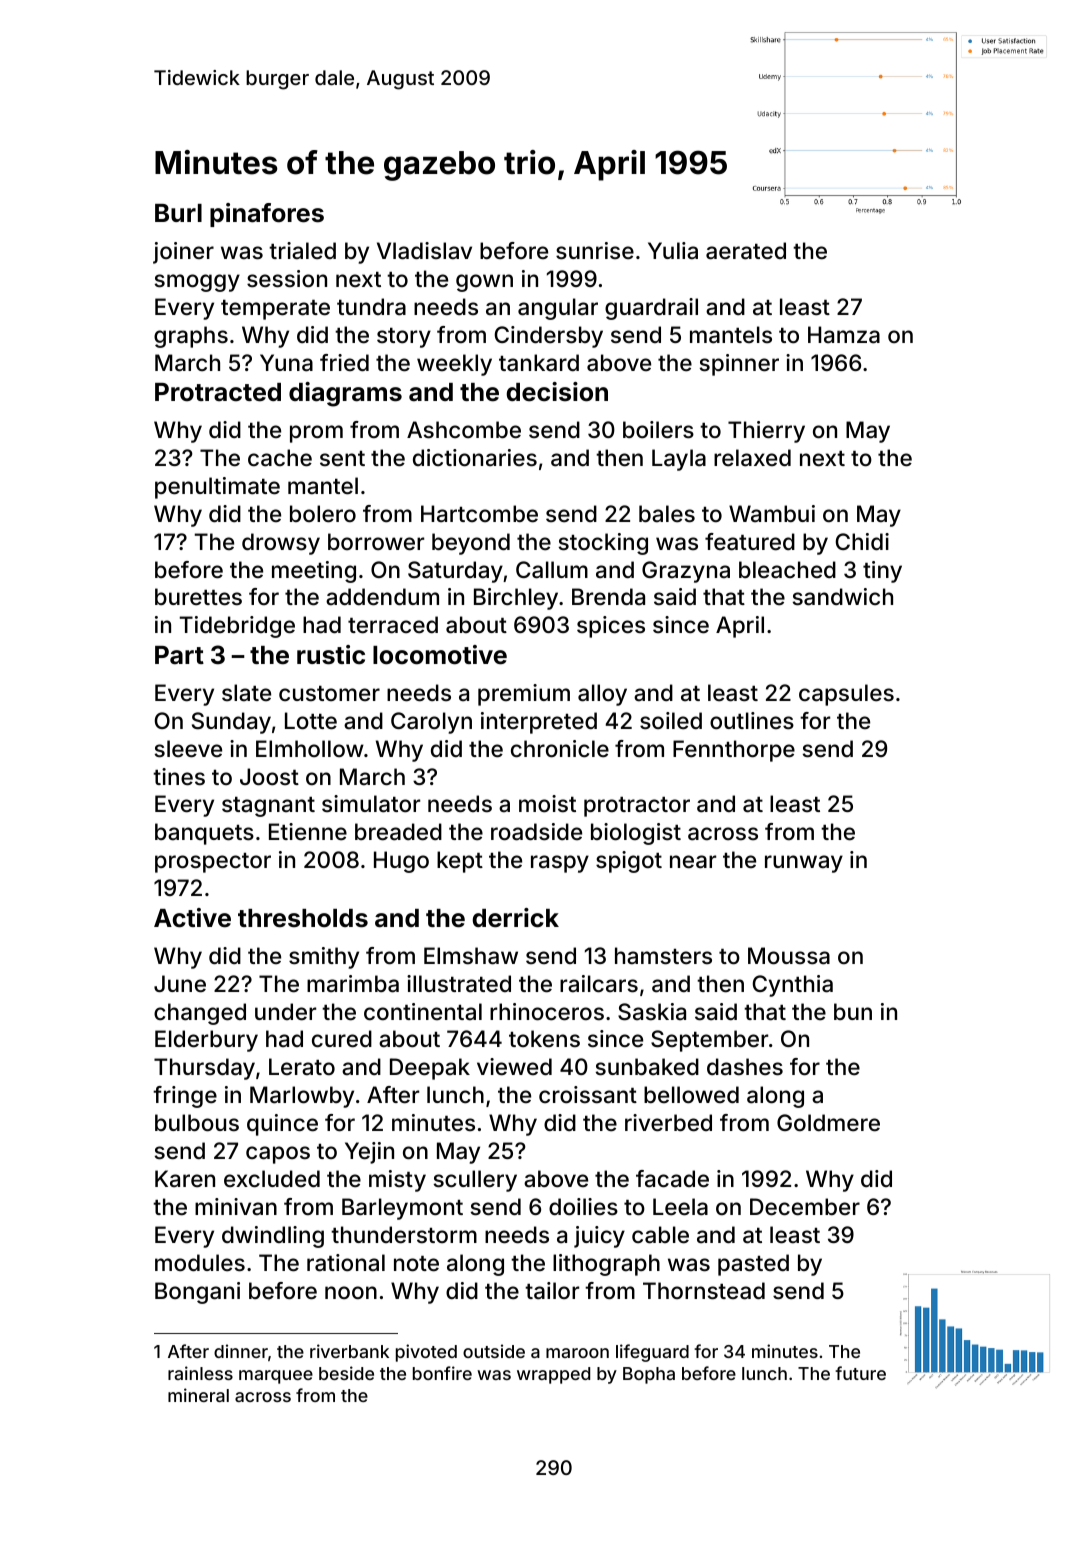 This screenshot has height=1549, width=1070. What do you see at coordinates (416, 1264) in the screenshot?
I see `note` at bounding box center [416, 1264].
